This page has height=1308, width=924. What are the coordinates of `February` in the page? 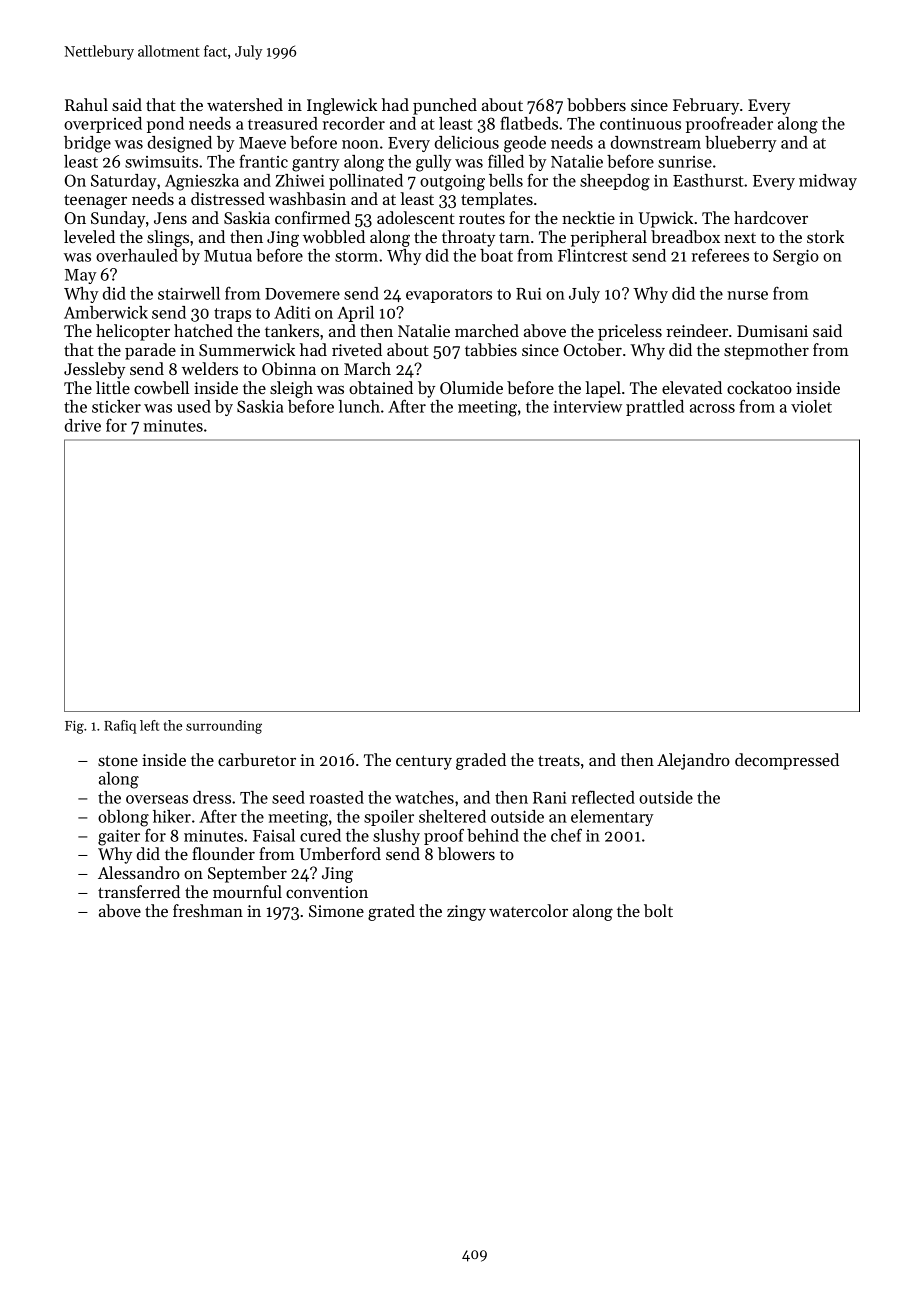 It's located at (706, 106).
